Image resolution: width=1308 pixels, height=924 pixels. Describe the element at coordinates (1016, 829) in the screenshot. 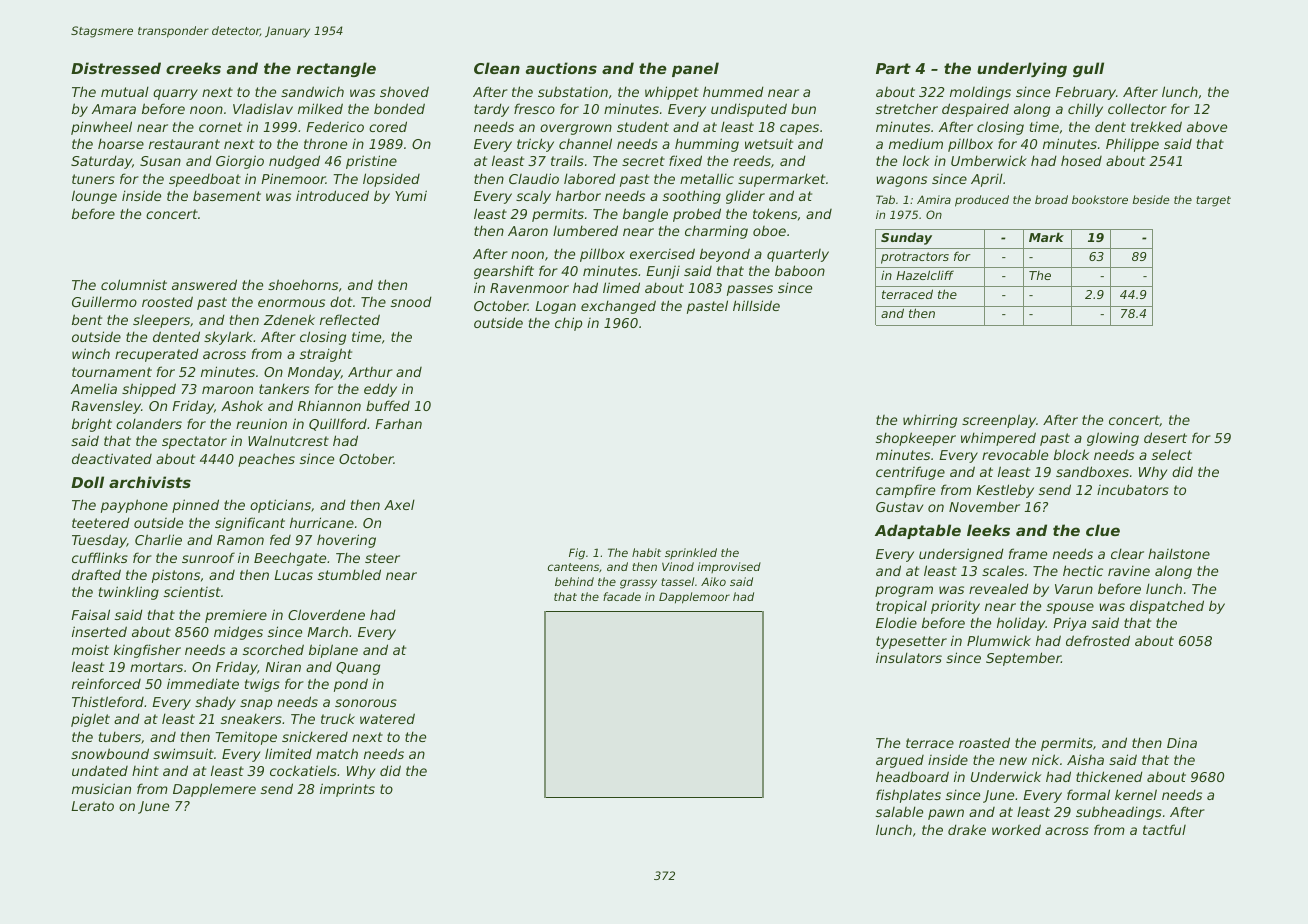

I see `worked` at that location.
